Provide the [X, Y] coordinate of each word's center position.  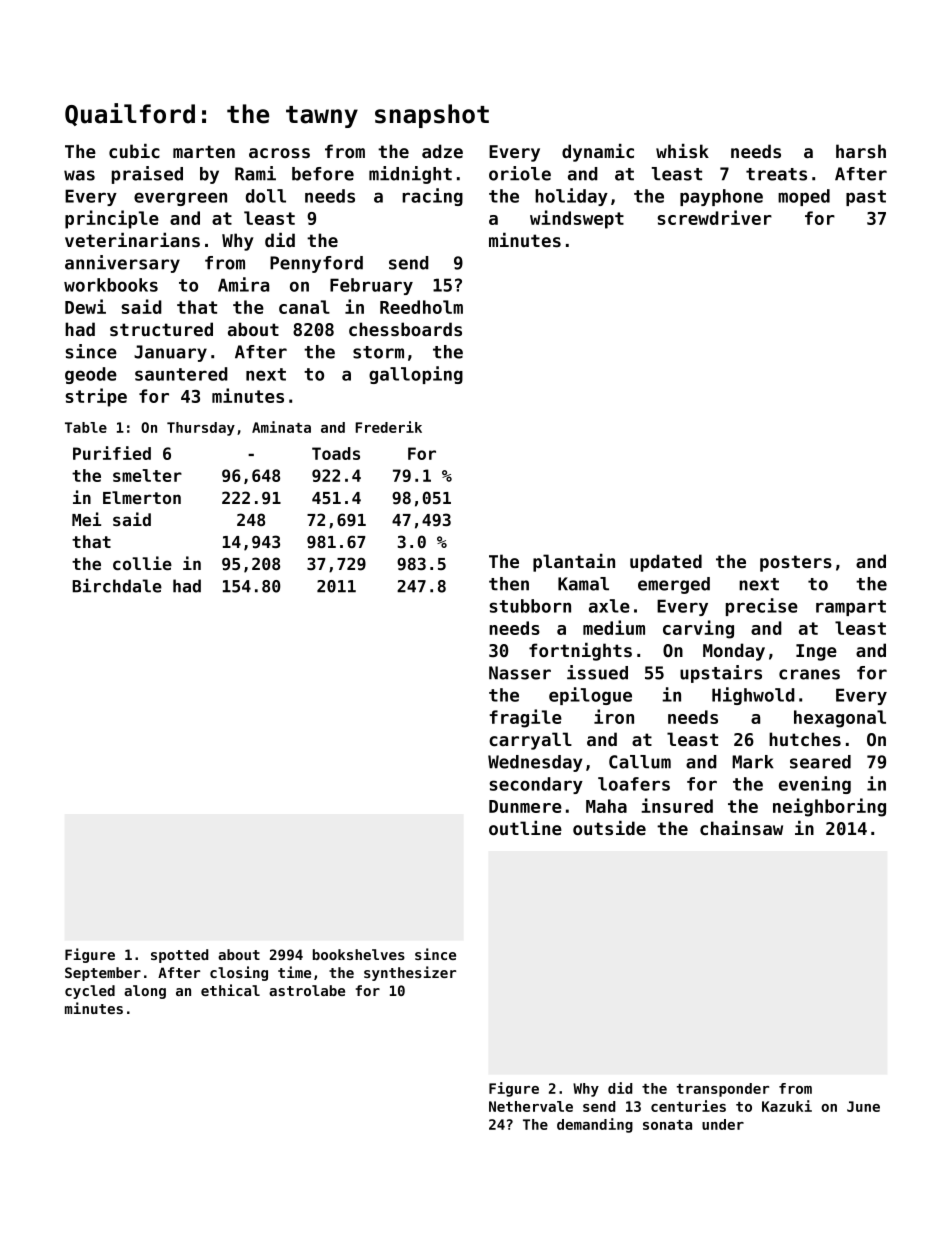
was [79, 175]
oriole [520, 173]
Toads [336, 453]
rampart [851, 608]
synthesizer [410, 973]
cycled [90, 992]
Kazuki [787, 1106]
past [866, 198]
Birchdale [117, 585]
